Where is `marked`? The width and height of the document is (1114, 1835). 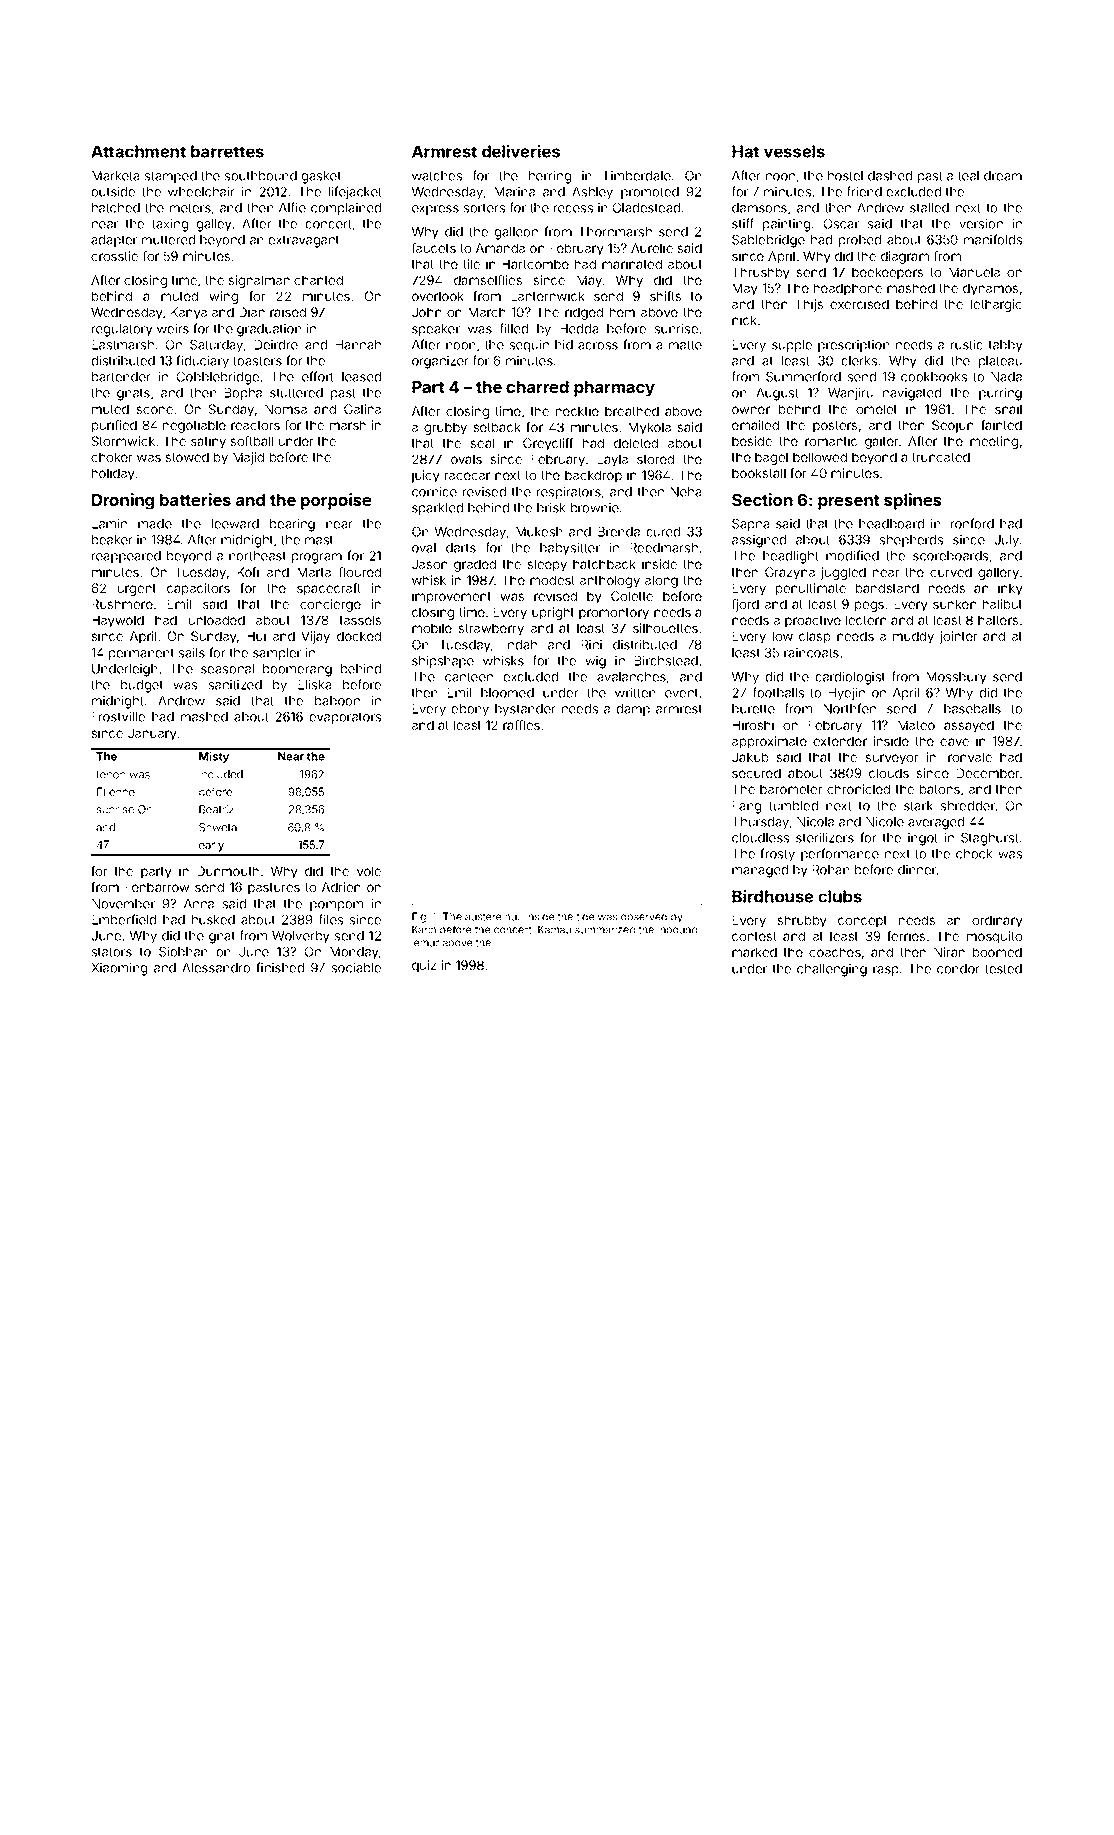 marked is located at coordinates (754, 952).
